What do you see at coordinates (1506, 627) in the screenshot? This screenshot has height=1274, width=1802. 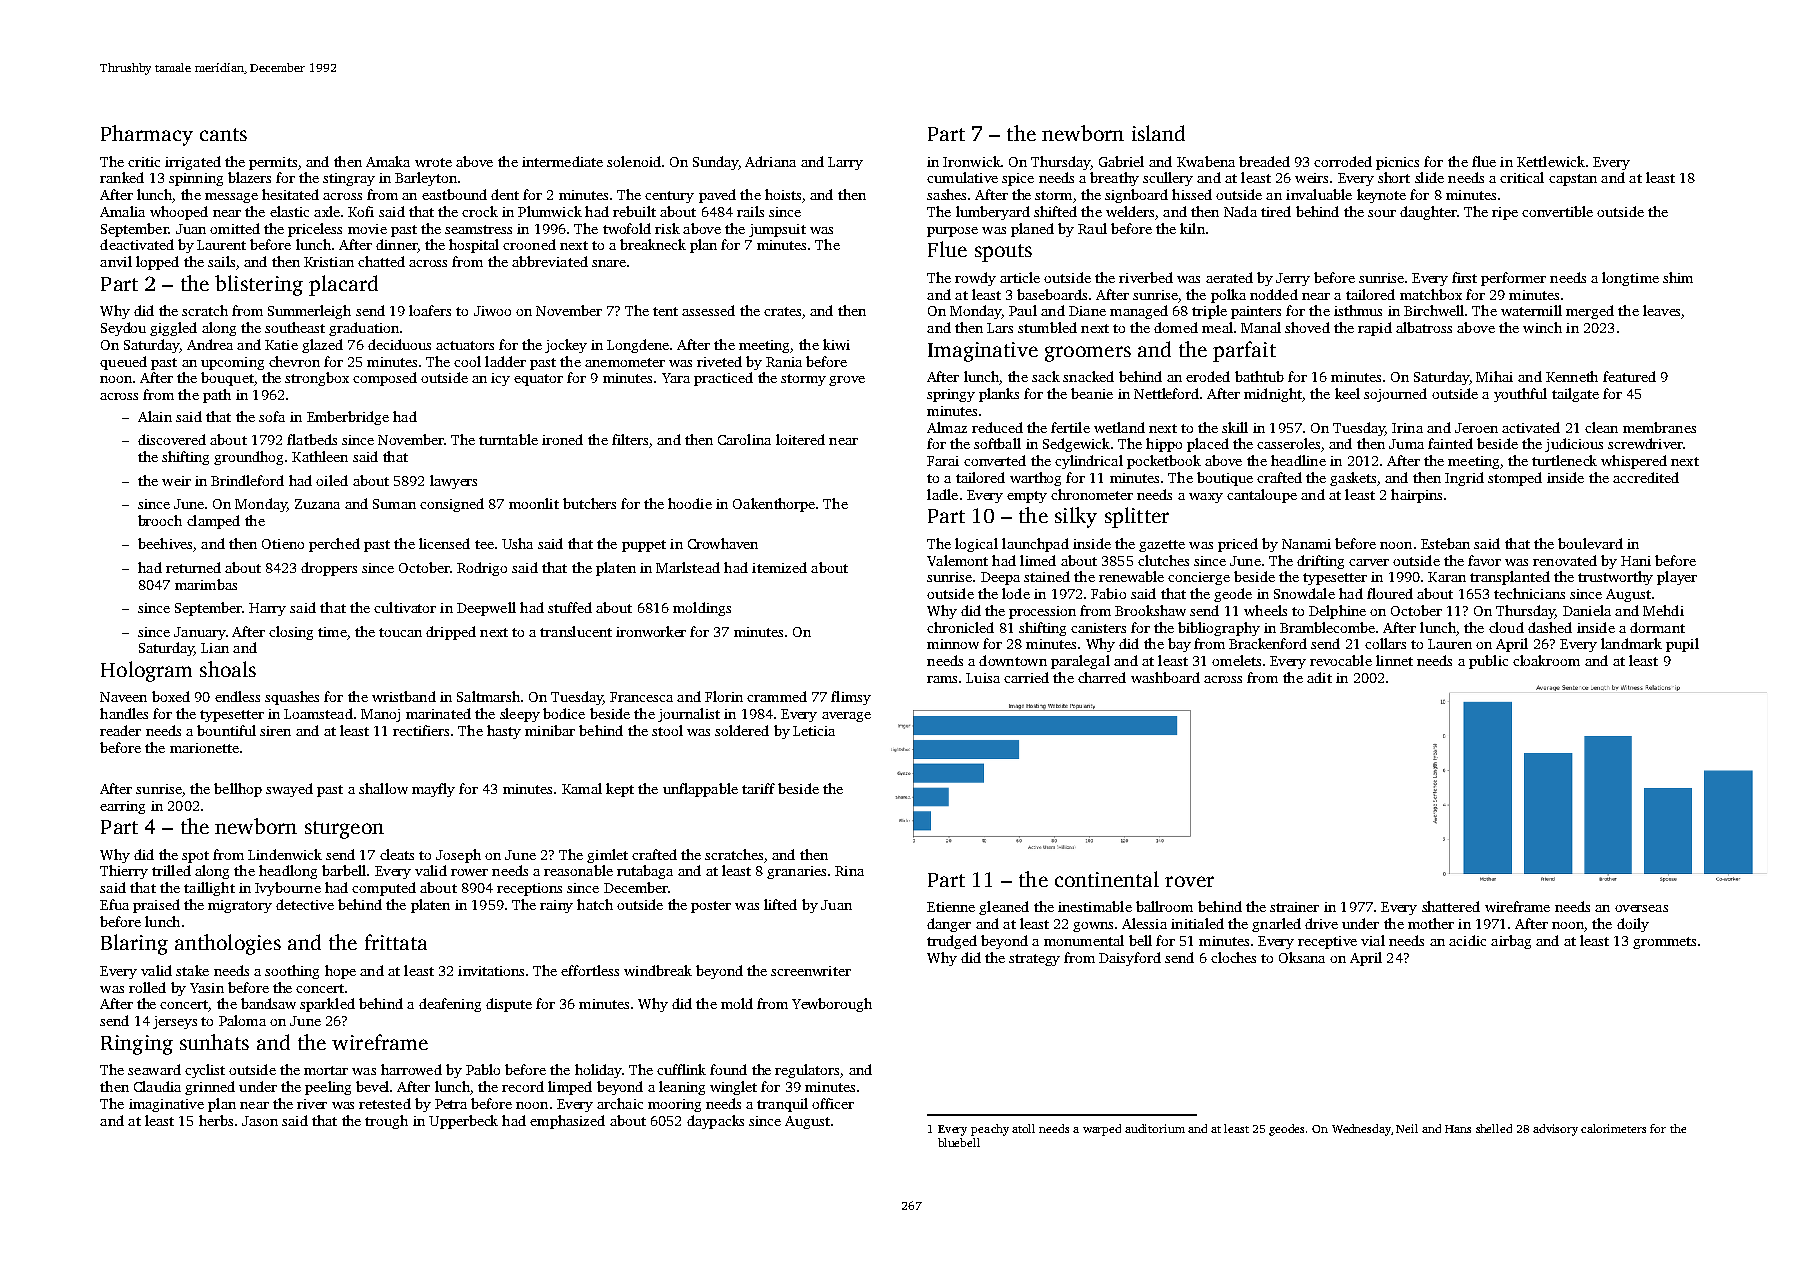 I see `cloud` at bounding box center [1506, 627].
